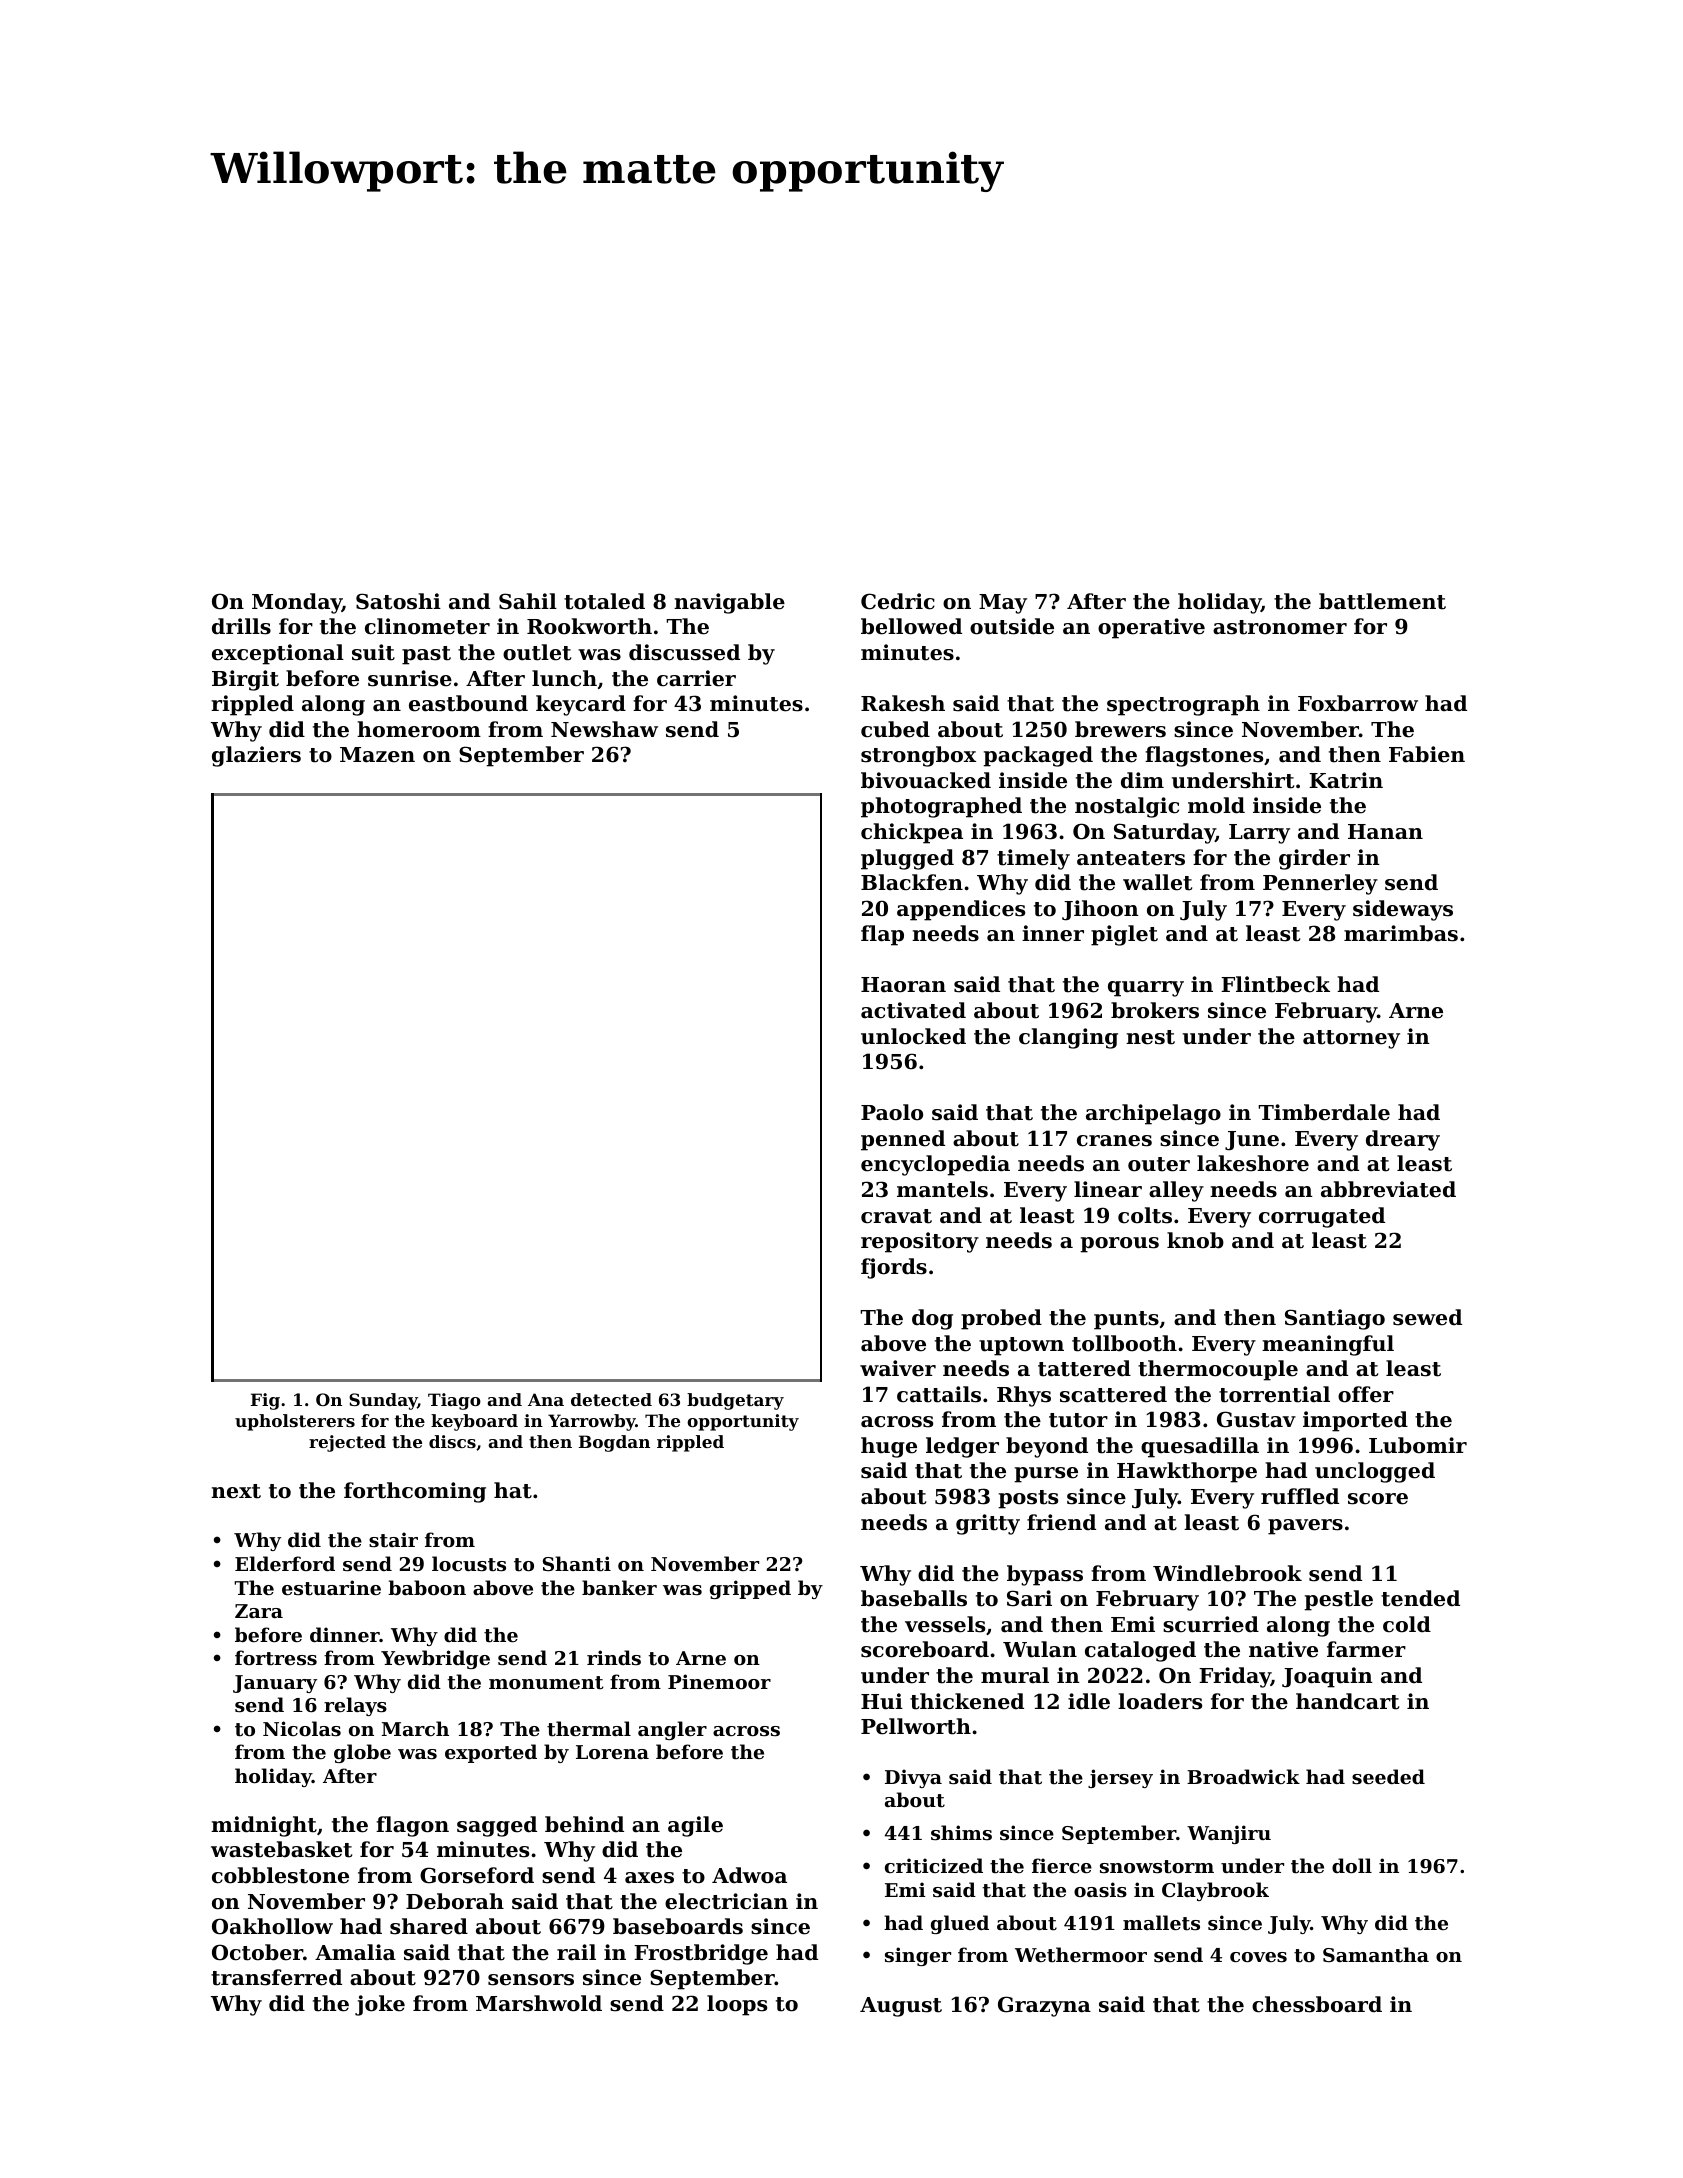 This screenshot has width=1683, height=2178. Describe the element at coordinates (276, 1977) in the screenshot. I see `transferred` at that location.
